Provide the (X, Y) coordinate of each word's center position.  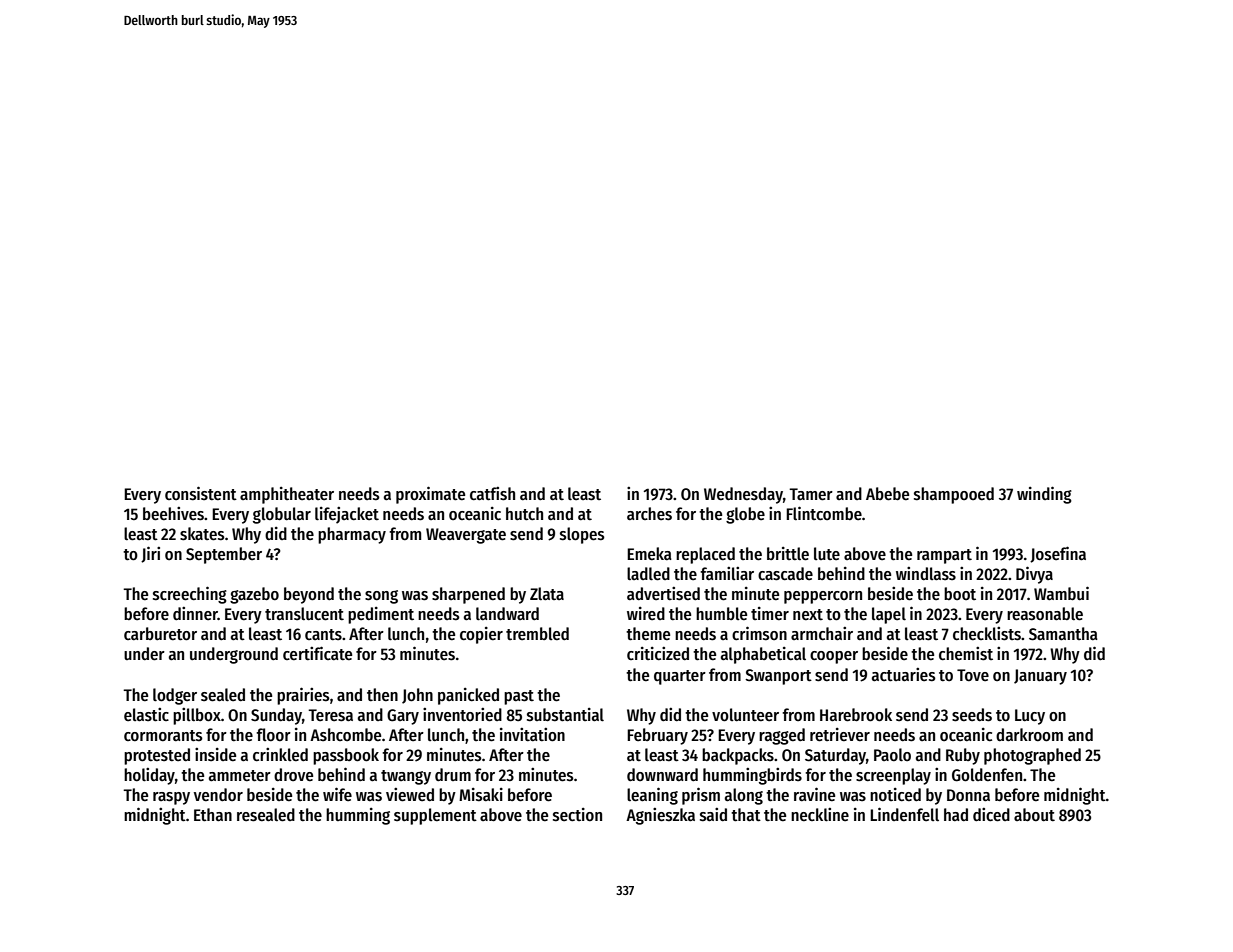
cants (323, 635)
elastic (146, 715)
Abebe (887, 494)
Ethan (213, 815)
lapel (889, 615)
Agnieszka (660, 816)
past (519, 697)
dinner (195, 614)
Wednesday (743, 495)
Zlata (547, 594)
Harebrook (856, 715)
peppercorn (823, 597)
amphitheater (287, 495)
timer (770, 614)
